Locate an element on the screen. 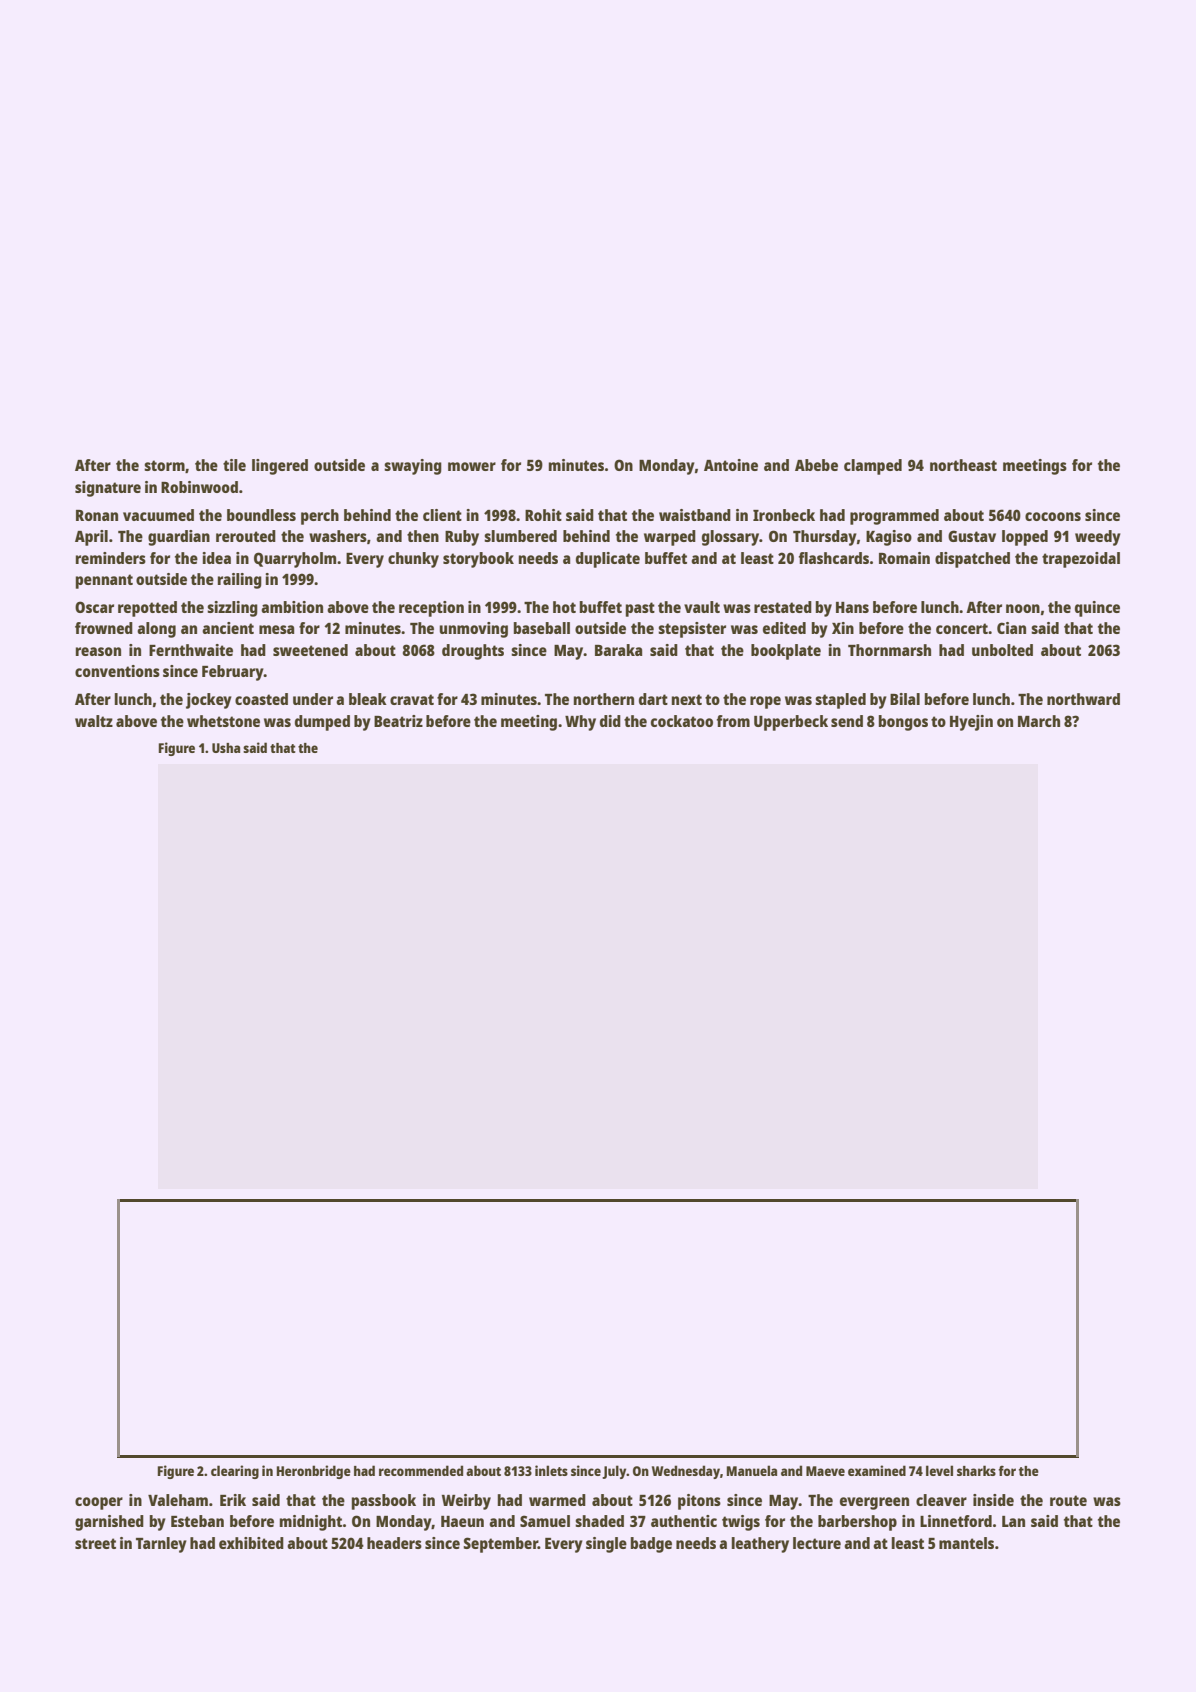  northeast is located at coordinates (963, 465).
